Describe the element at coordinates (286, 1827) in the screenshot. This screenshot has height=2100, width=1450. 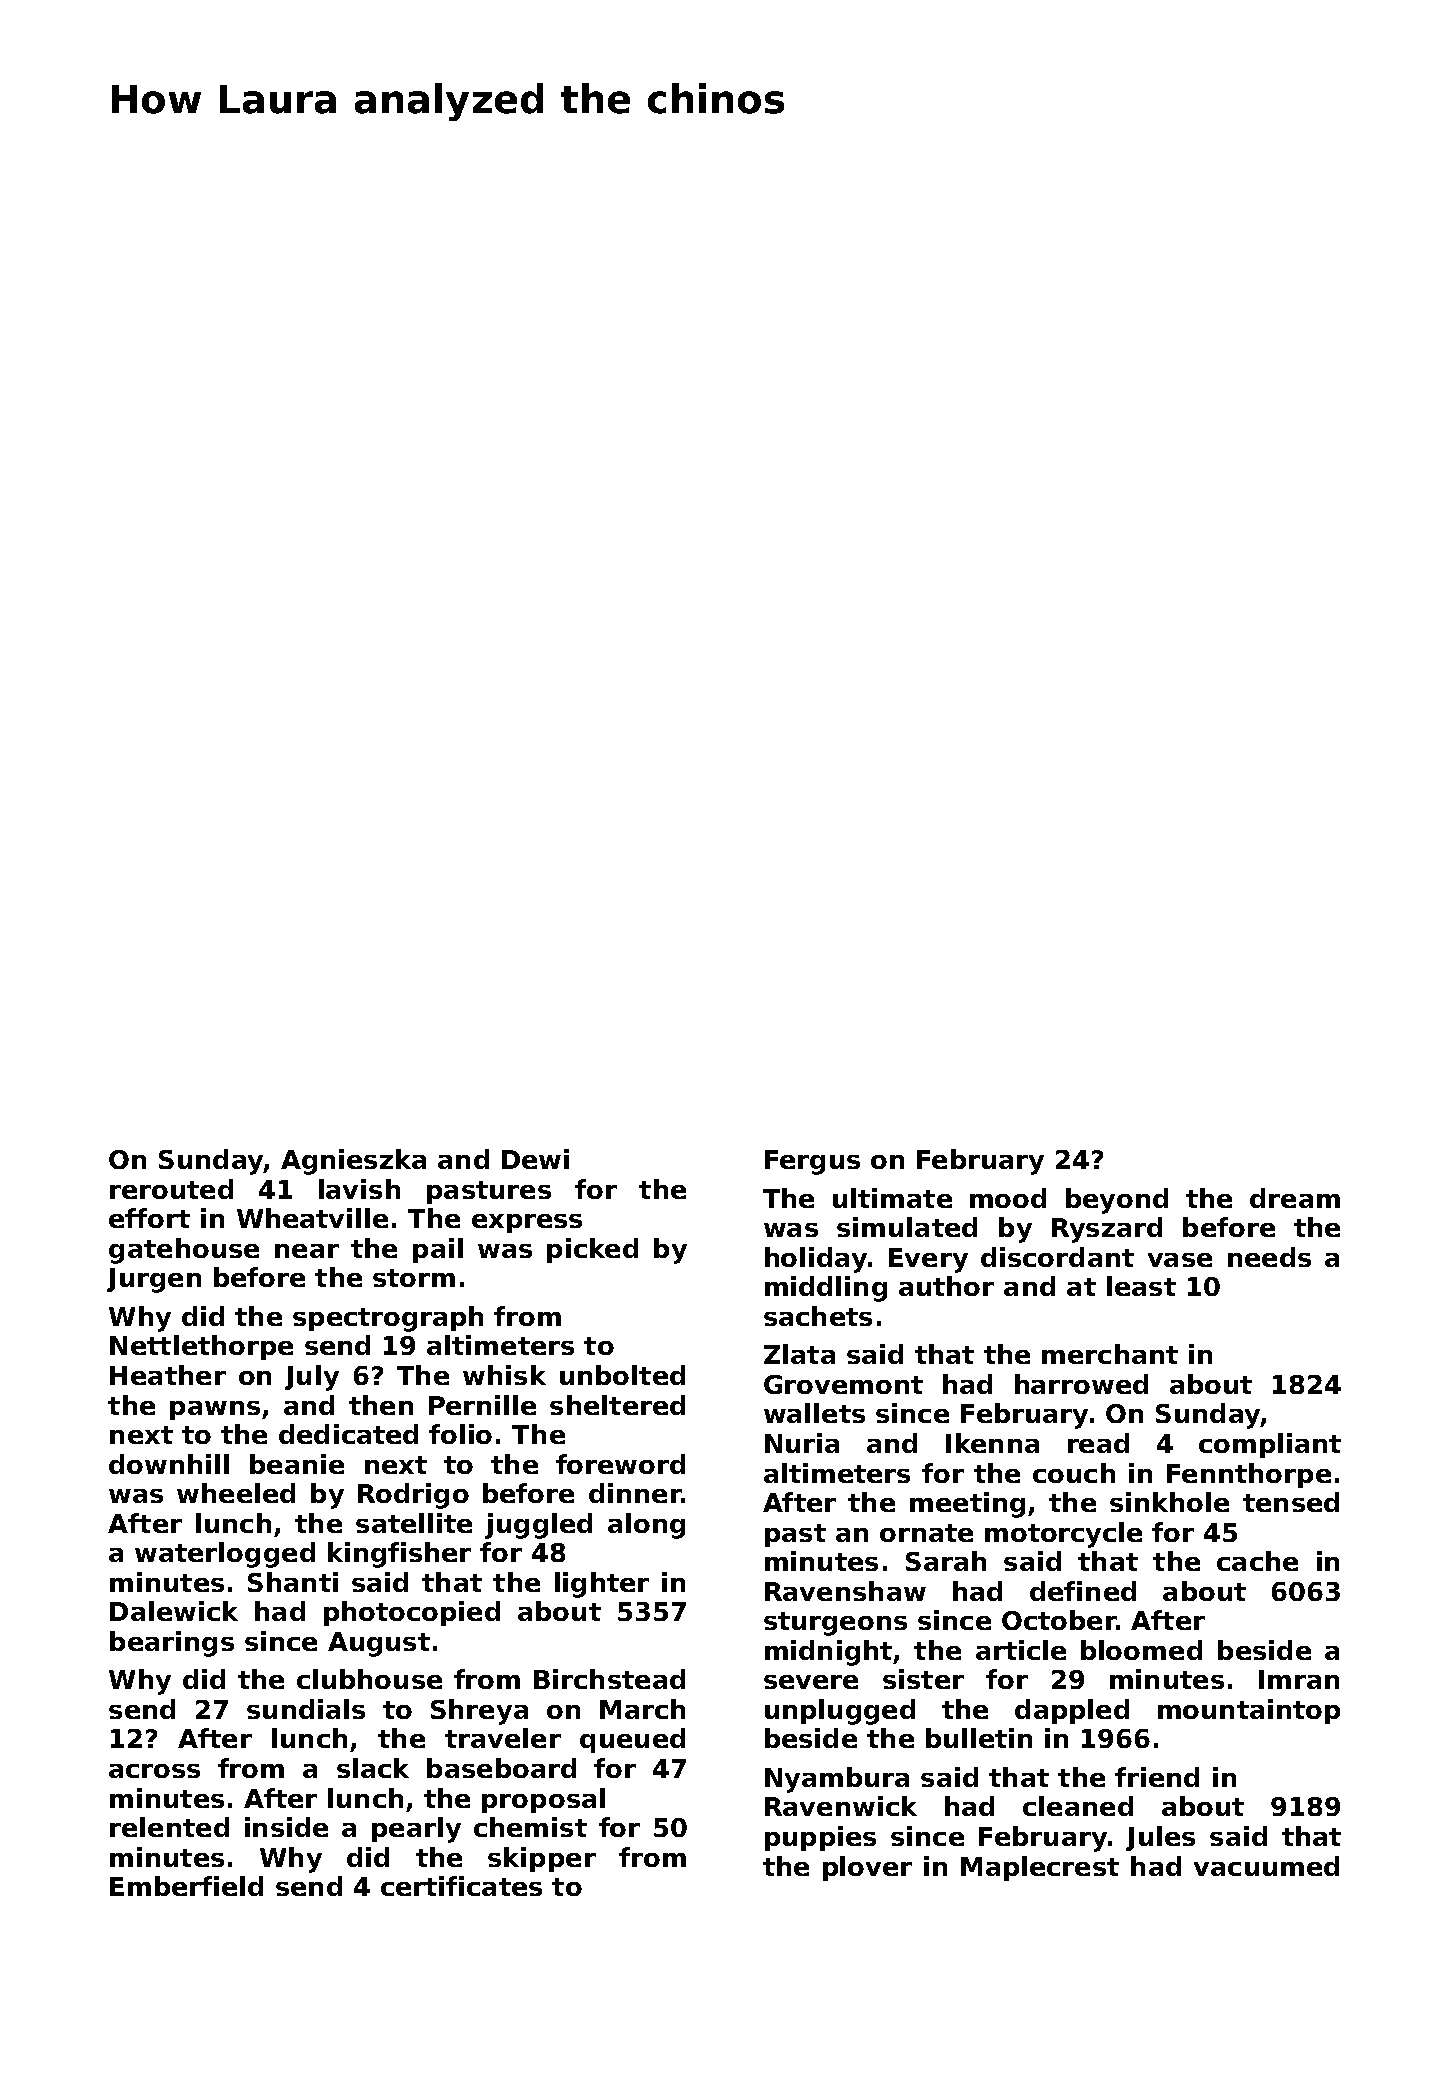
I see `inside` at that location.
